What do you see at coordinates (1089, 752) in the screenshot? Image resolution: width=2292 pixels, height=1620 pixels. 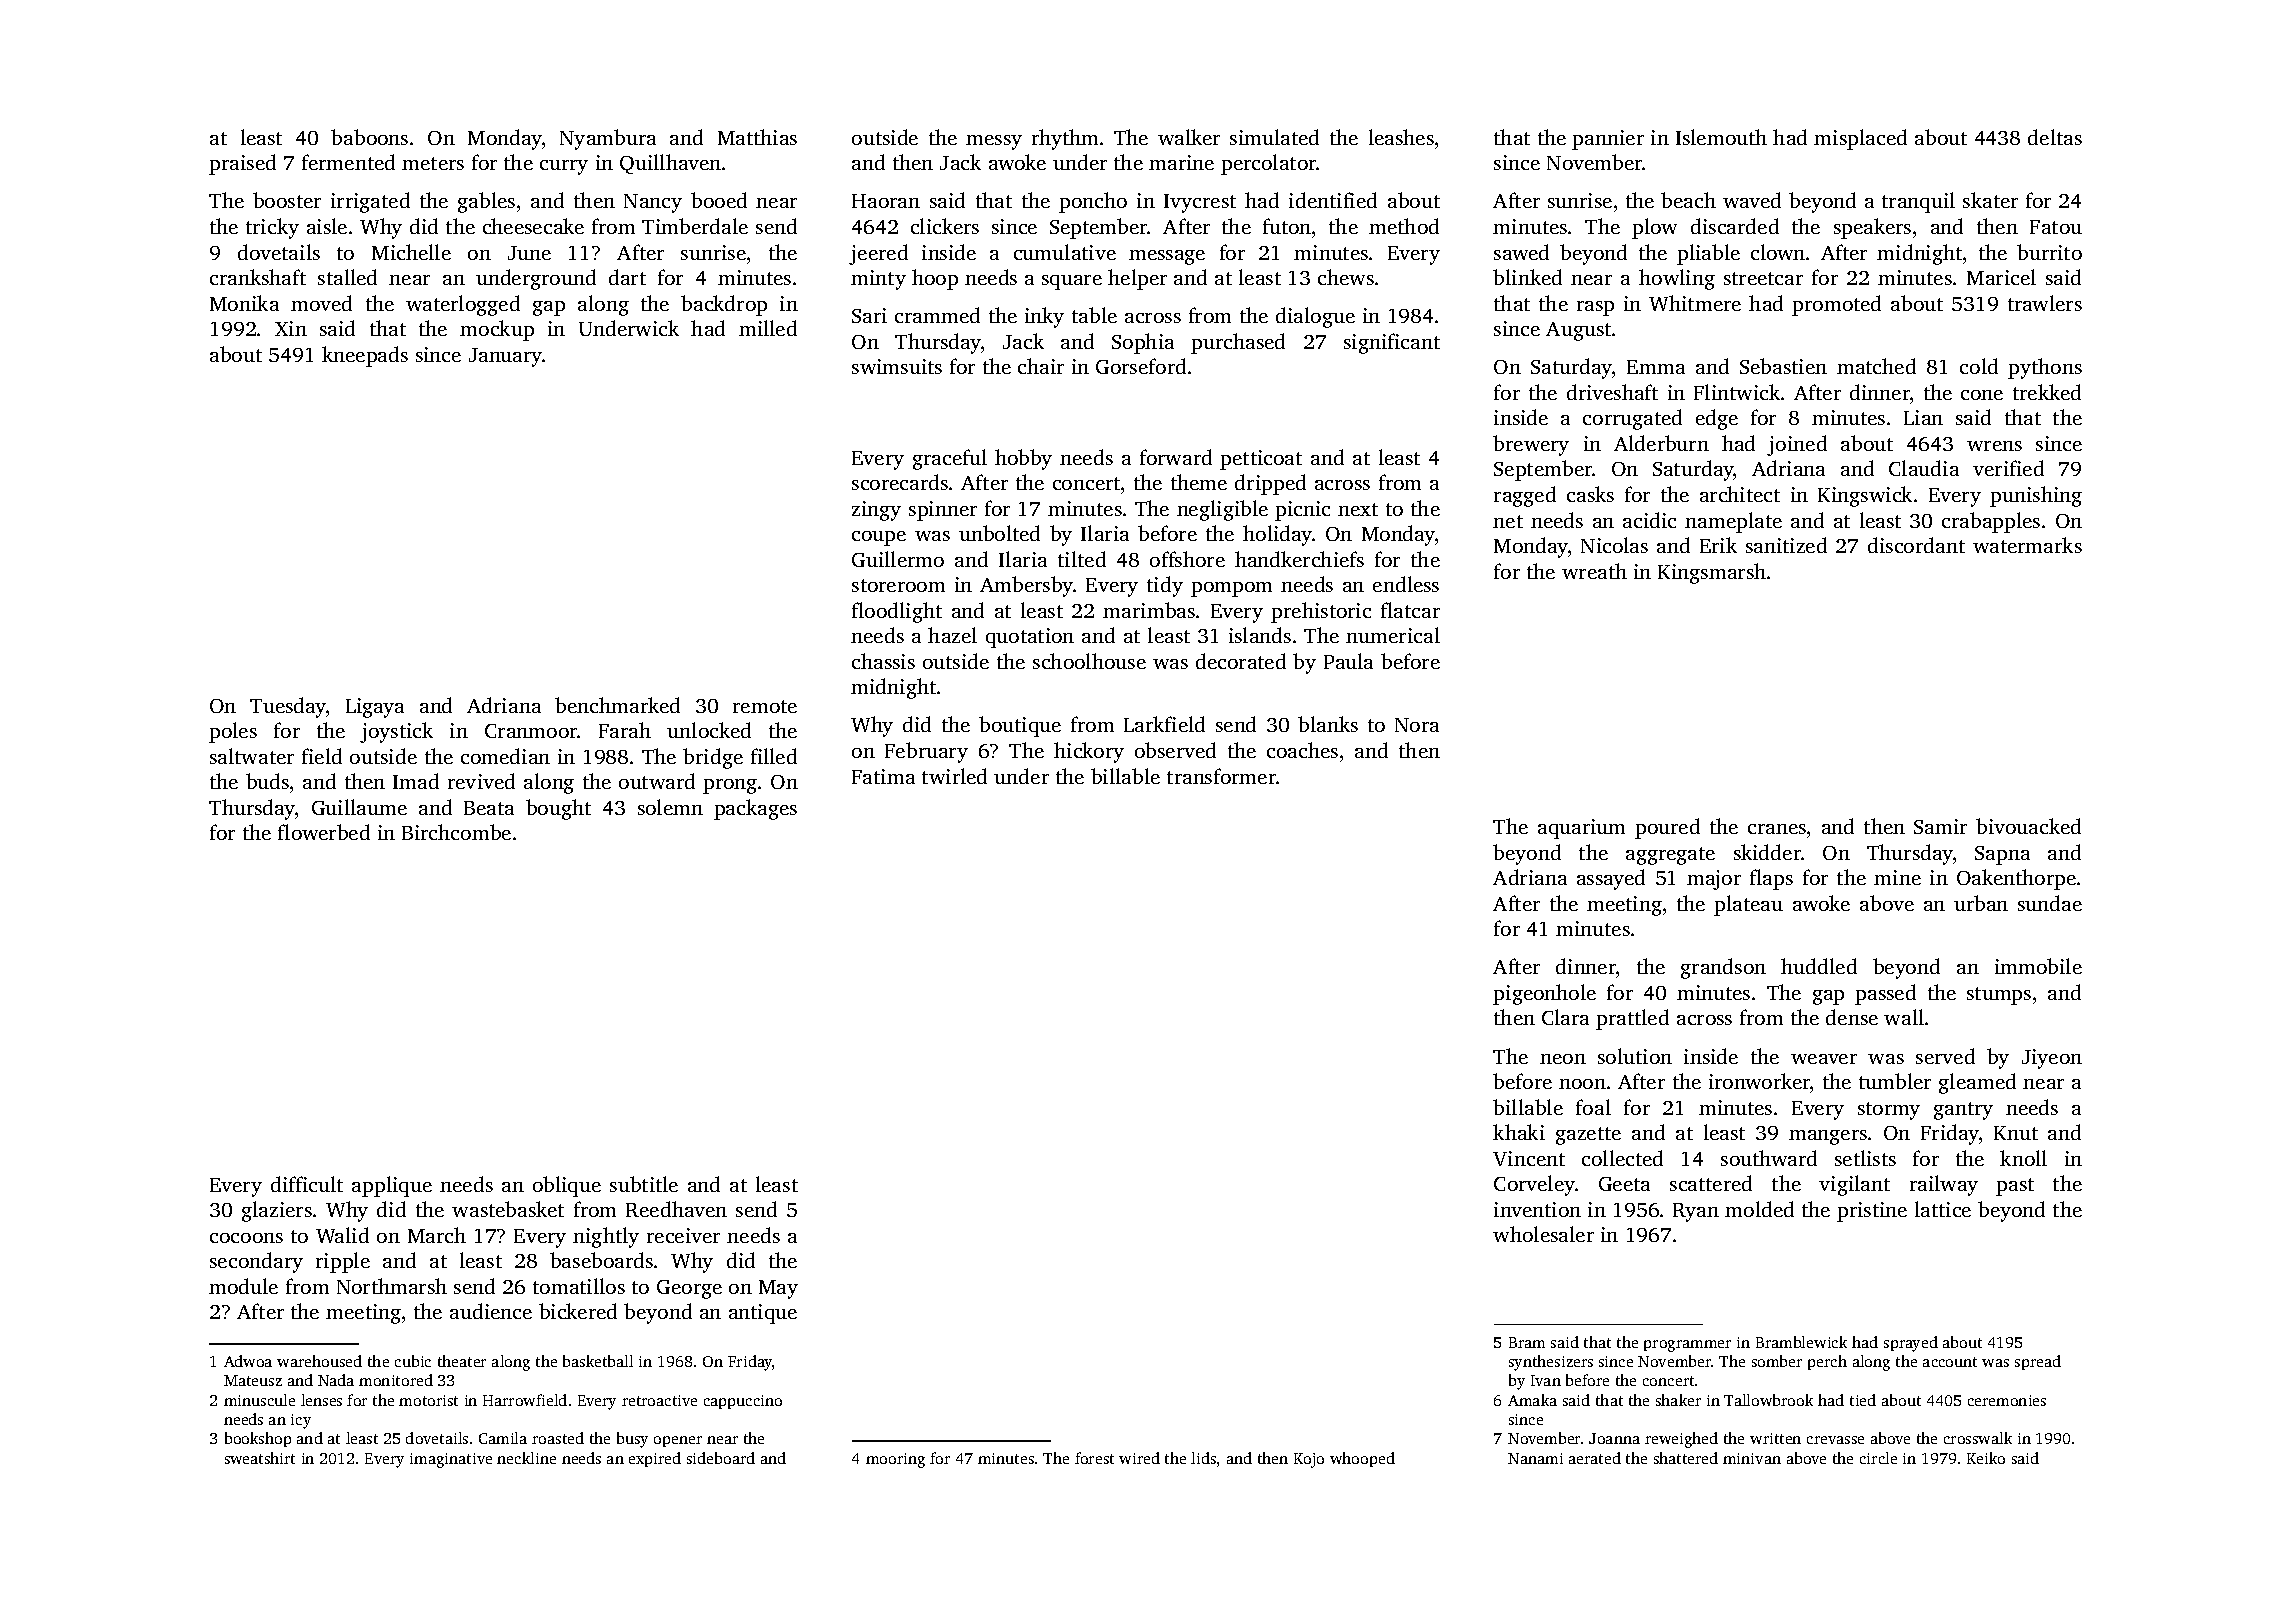 I see `hickory` at bounding box center [1089, 752].
